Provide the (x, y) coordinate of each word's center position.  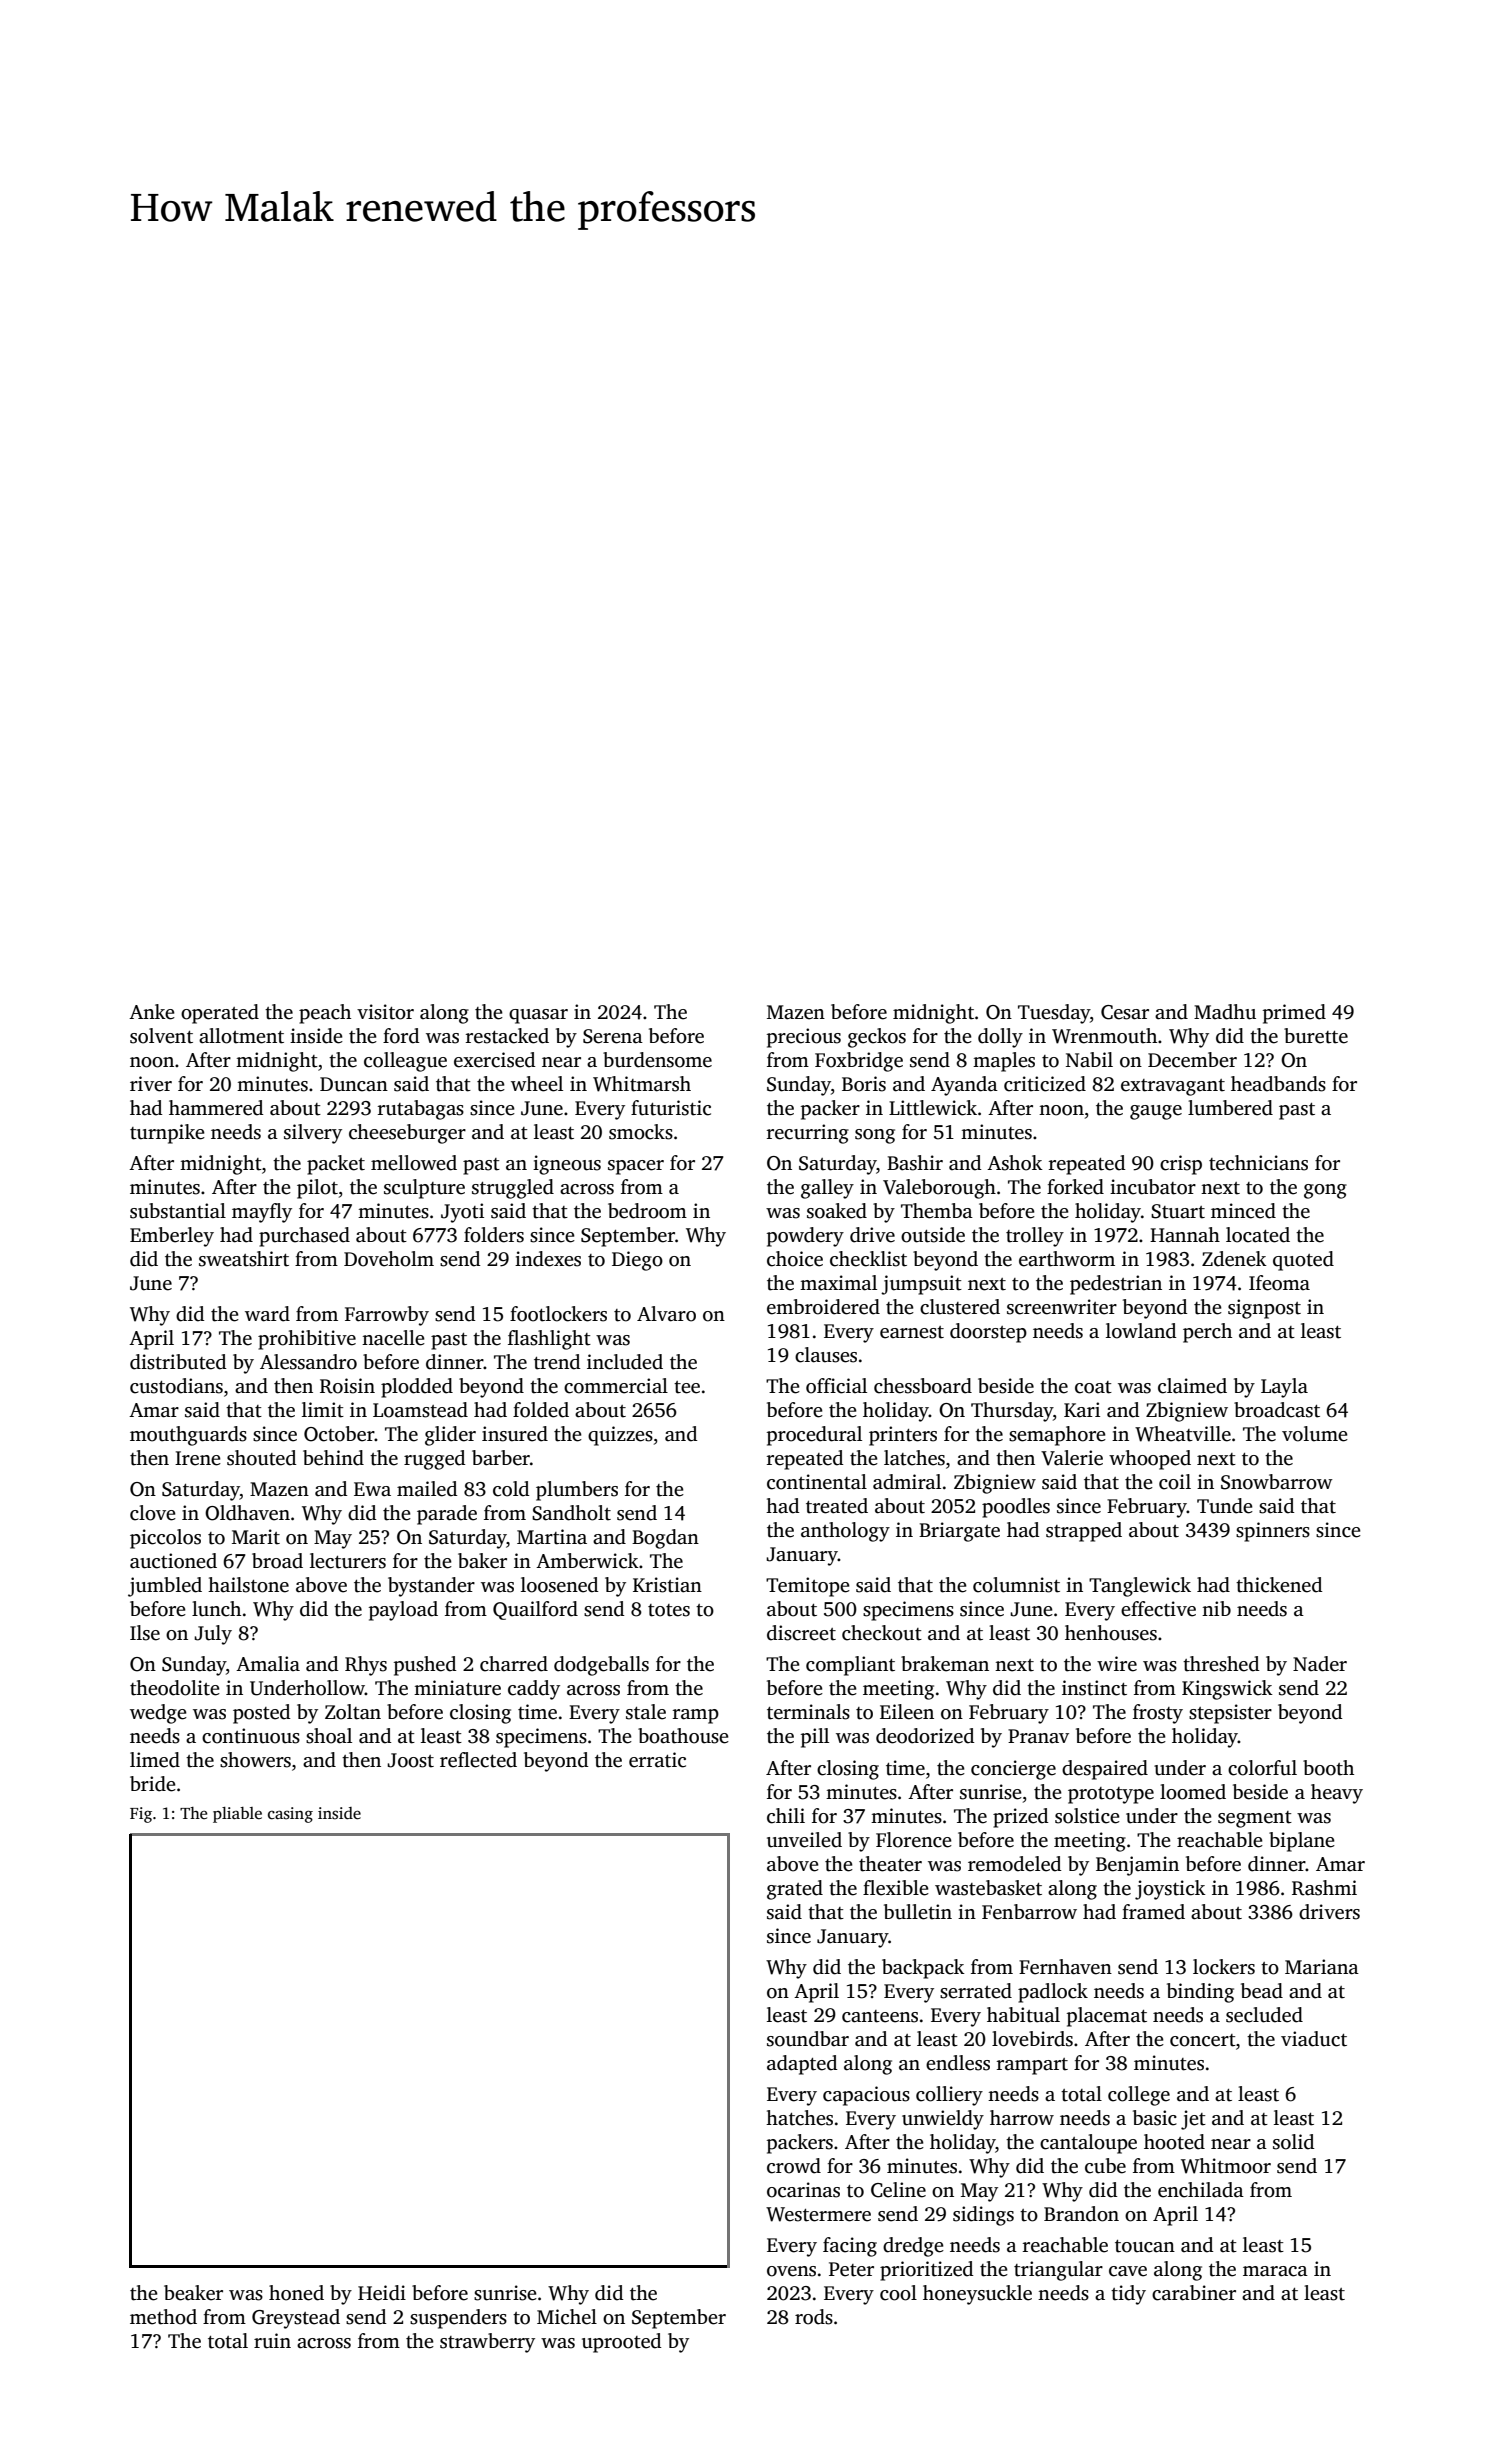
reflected (478, 1760)
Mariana (1322, 1967)
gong (1325, 1191)
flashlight (549, 1340)
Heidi (382, 2293)
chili (786, 1816)
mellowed (414, 1163)
